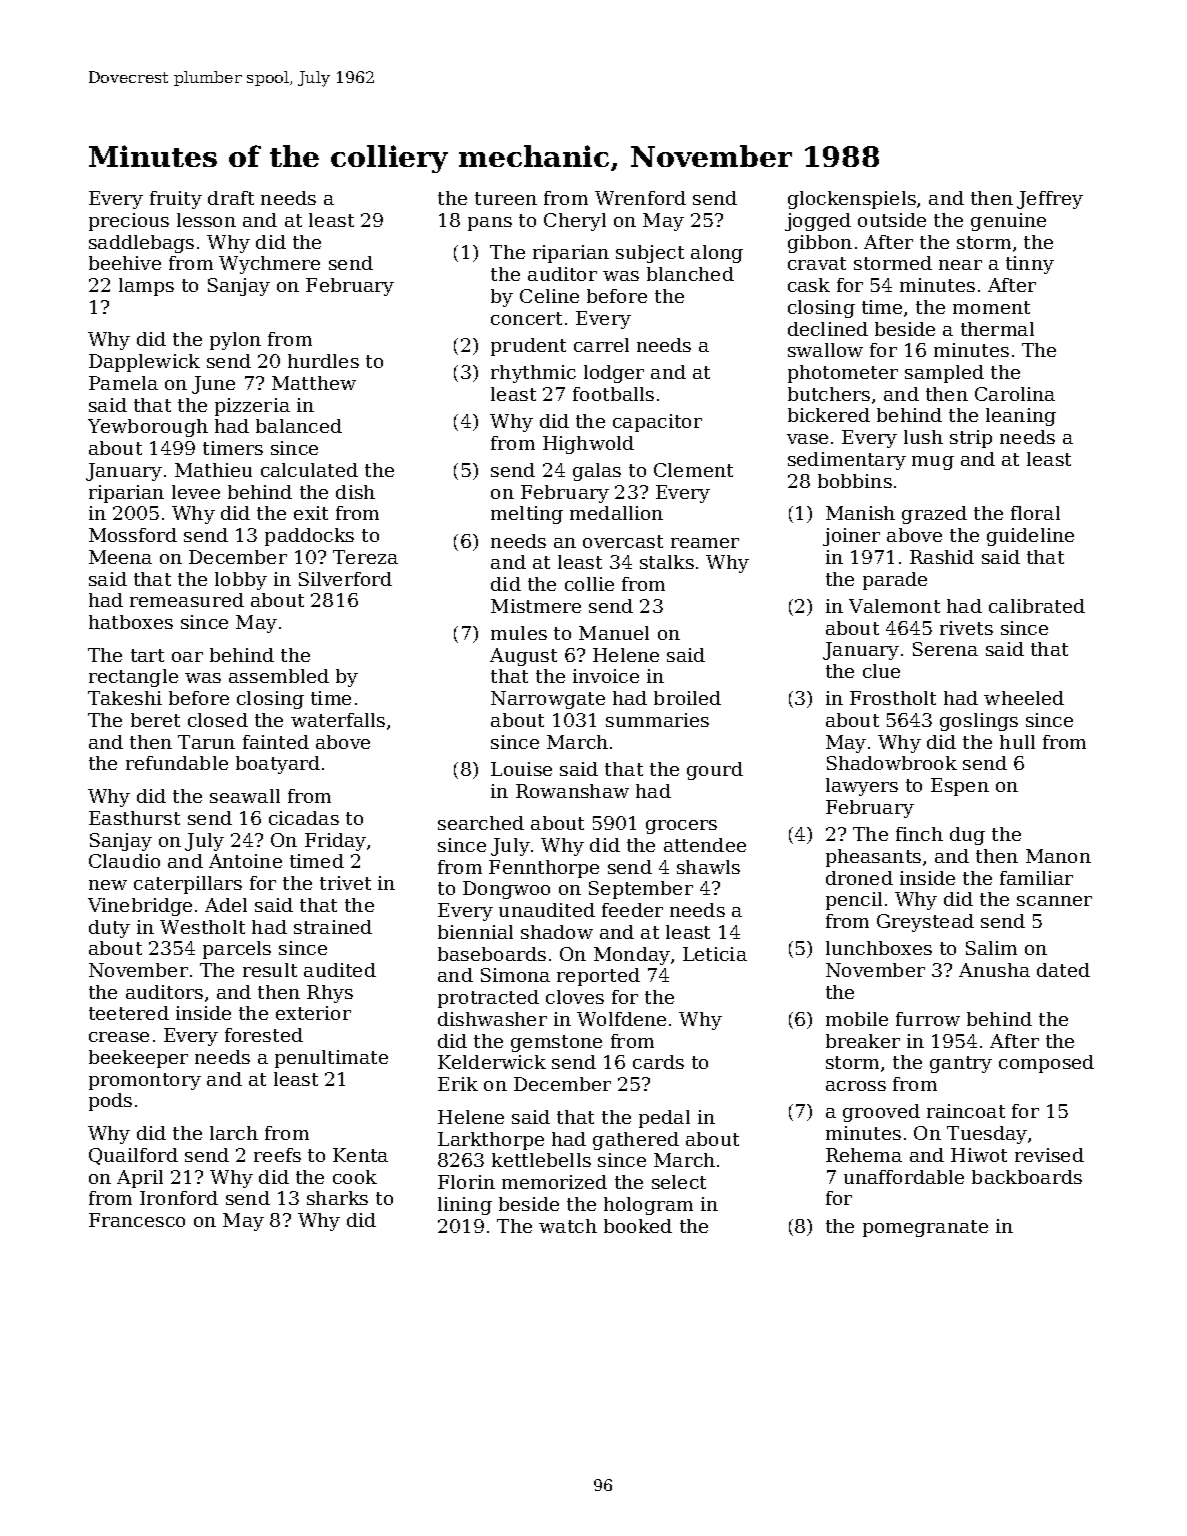  Describe the element at coordinates (131, 622) in the document. I see `hatboxes` at that location.
